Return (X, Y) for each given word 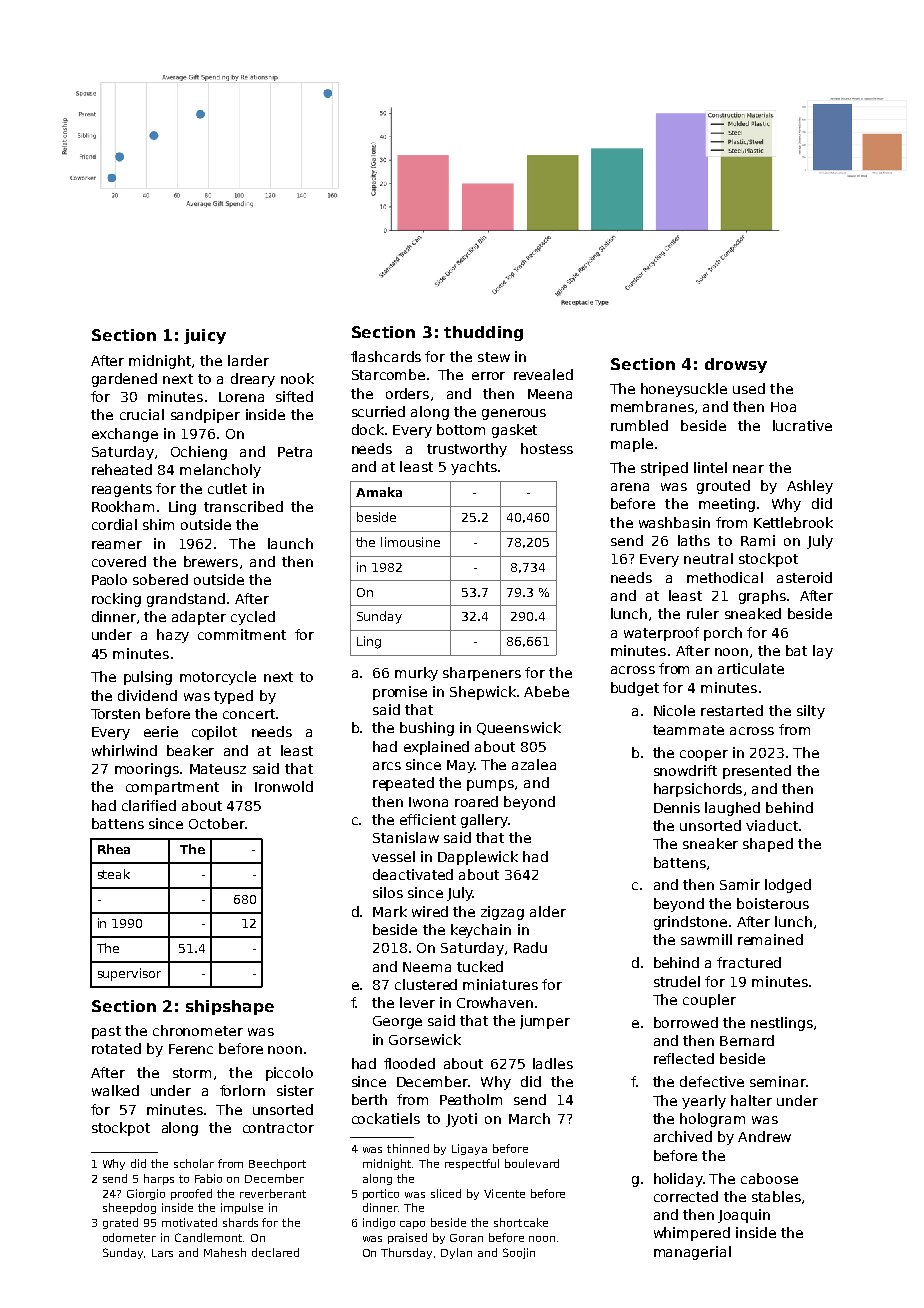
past (106, 1032)
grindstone (690, 923)
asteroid (804, 577)
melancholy (220, 471)
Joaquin (744, 1216)
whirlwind (124, 750)
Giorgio (146, 1194)
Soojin (519, 1253)
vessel (393, 856)
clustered (426, 984)
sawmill (706, 939)
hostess (547, 448)
